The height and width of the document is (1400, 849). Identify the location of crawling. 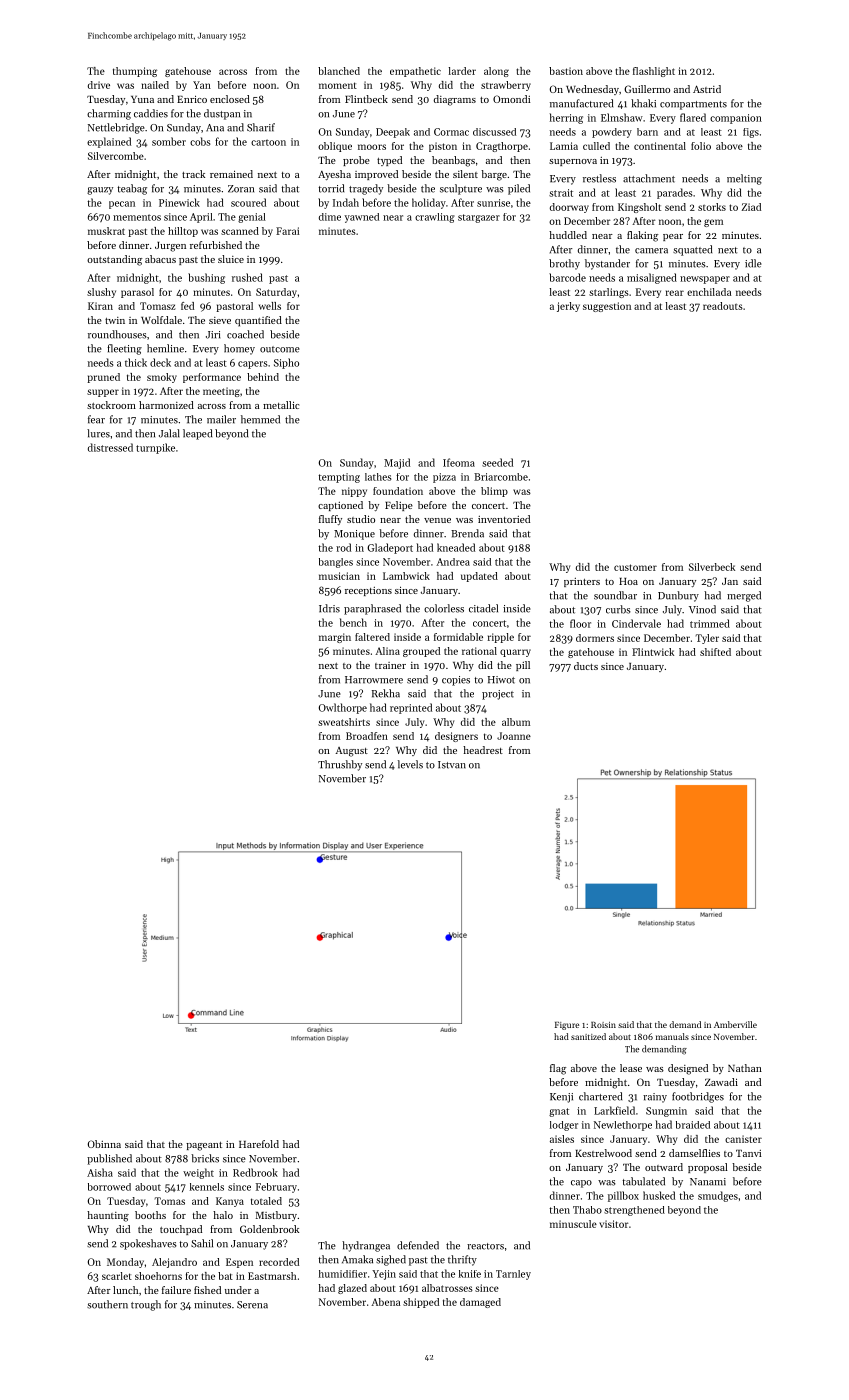
(435, 218).
